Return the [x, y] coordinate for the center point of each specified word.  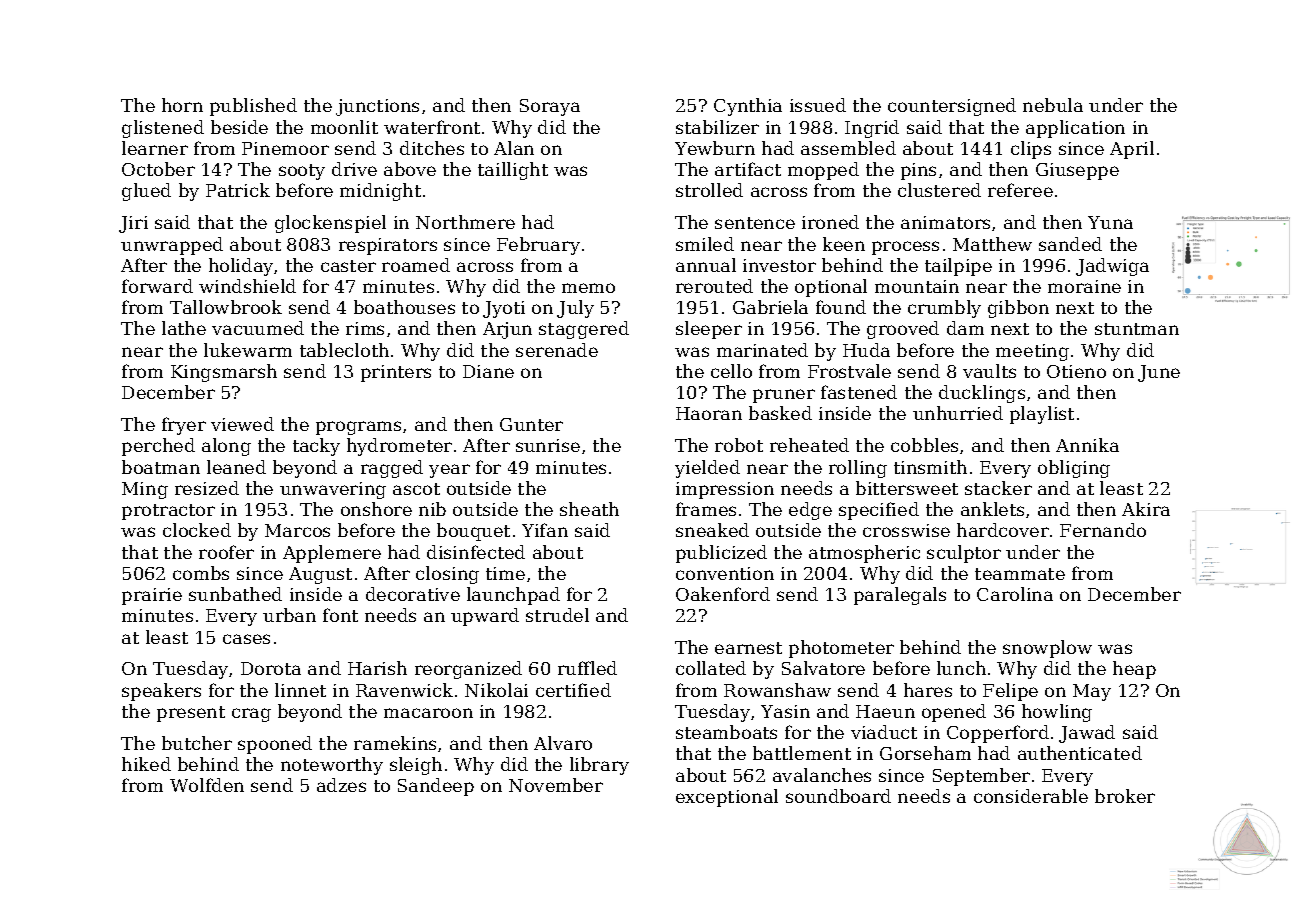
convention [725, 573]
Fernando [1103, 530]
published [253, 107]
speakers [161, 692]
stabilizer [717, 127]
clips [1031, 150]
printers [396, 373]
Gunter [531, 424]
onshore [376, 509]
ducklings [982, 394]
